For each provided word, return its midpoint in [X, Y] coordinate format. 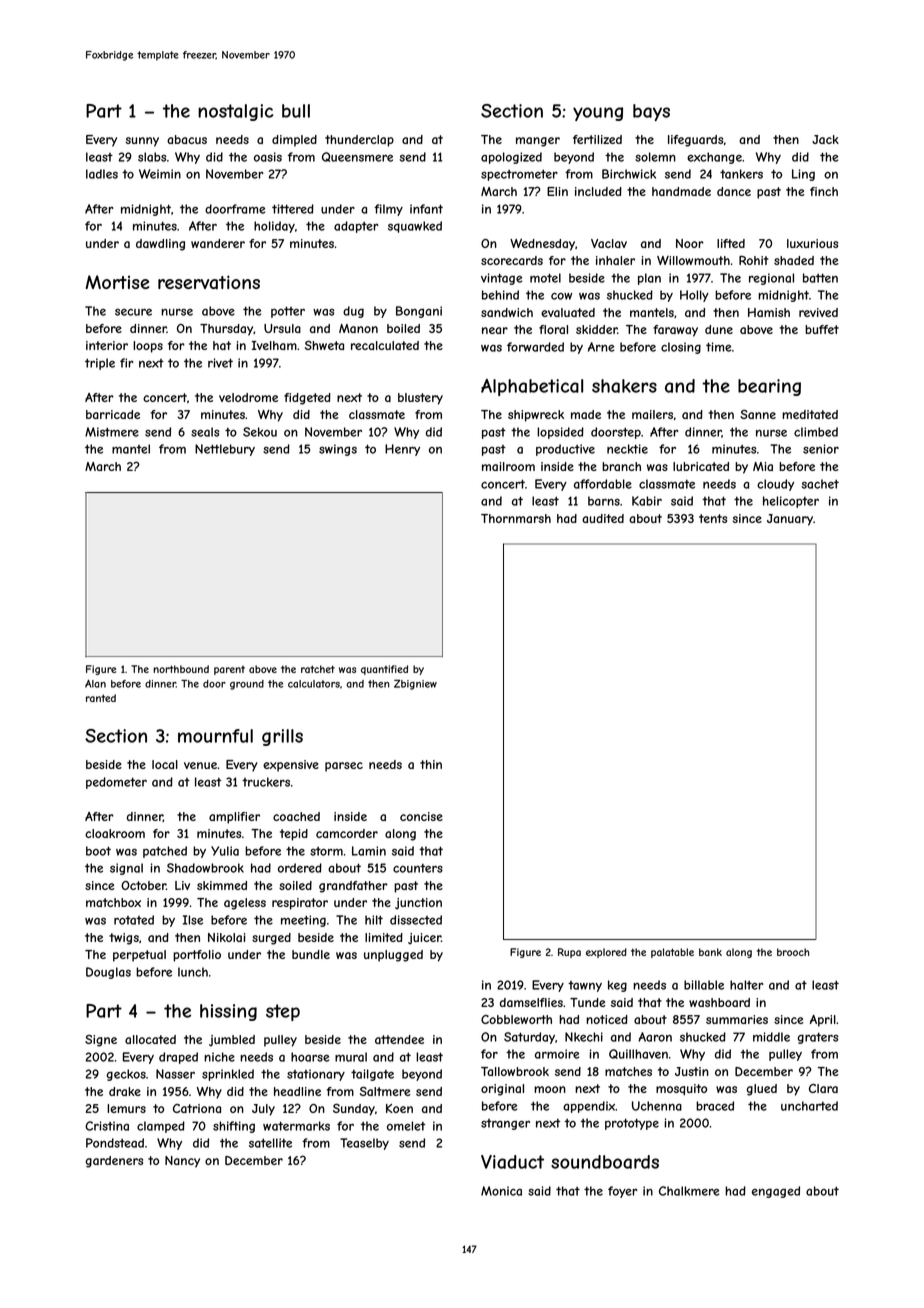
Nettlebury [225, 450]
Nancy [182, 1162]
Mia [763, 466]
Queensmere [357, 157]
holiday [274, 227]
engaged [776, 1192]
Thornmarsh [516, 518]
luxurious [812, 243]
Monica [501, 1191]
